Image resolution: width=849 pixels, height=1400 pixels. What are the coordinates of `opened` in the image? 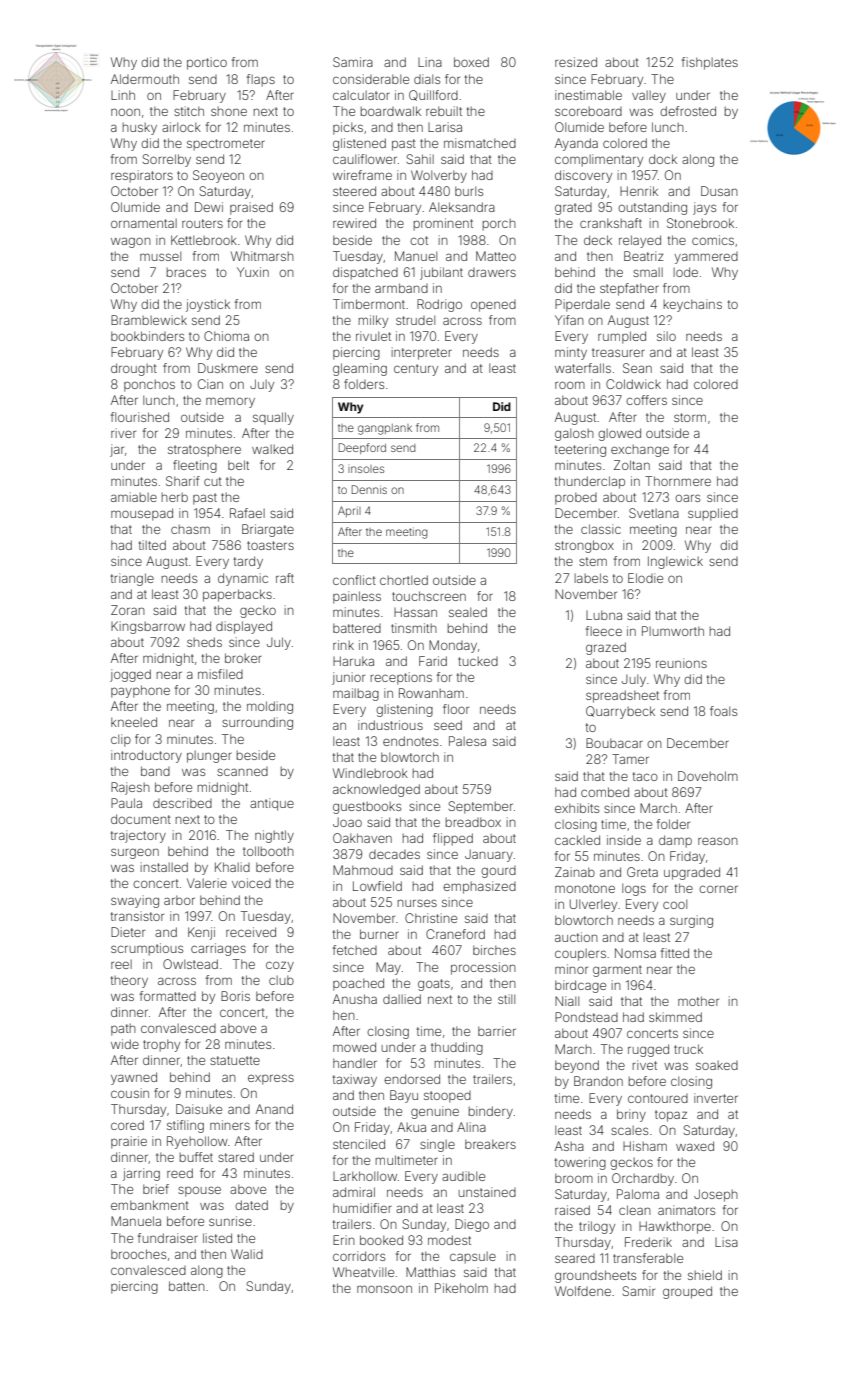 It's located at (493, 306).
